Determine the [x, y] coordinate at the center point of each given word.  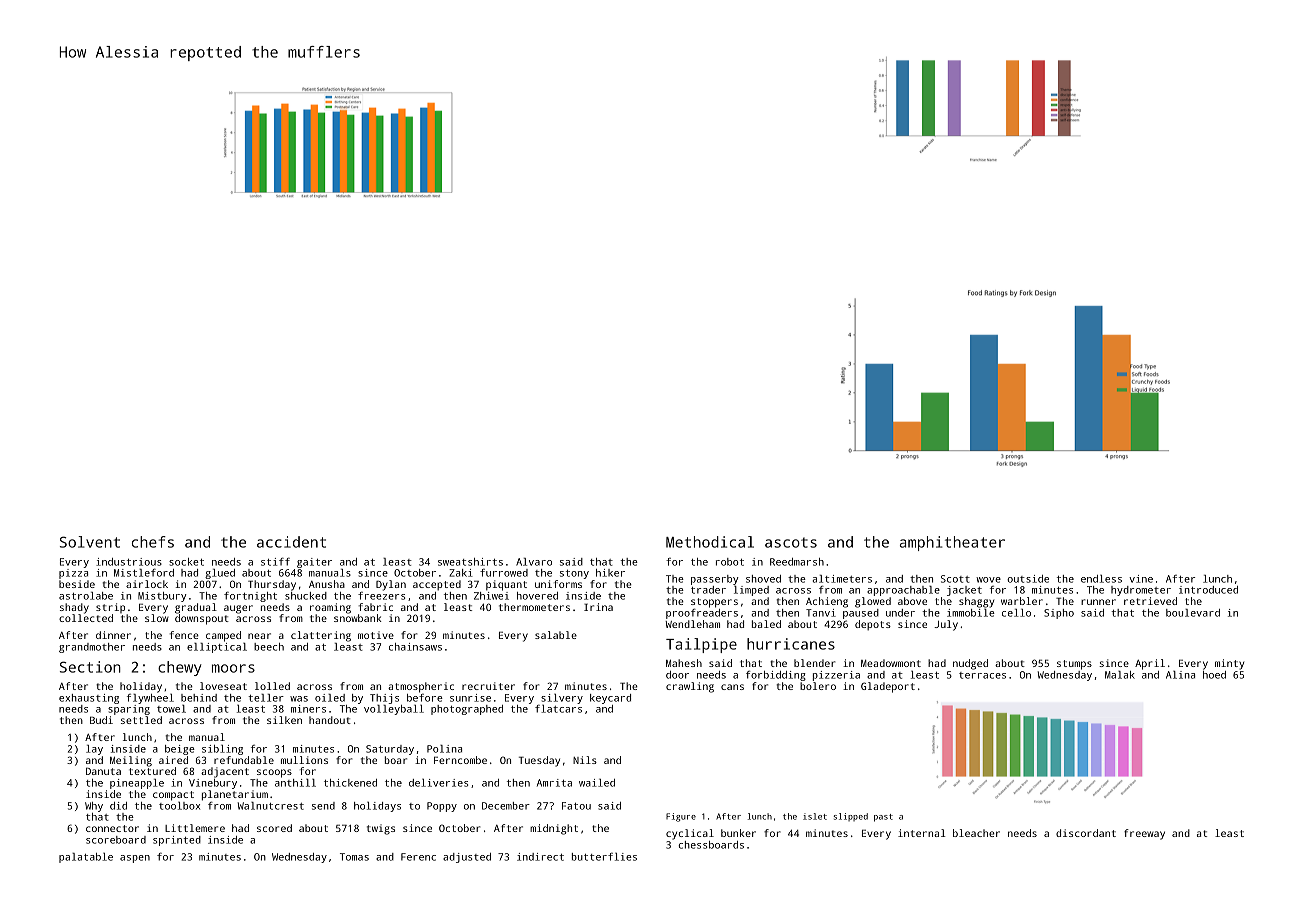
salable [556, 635]
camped [223, 636]
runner [1098, 602]
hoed [1214, 675]
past [883, 818]
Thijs [384, 699]
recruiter [488, 686]
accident [291, 542]
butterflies [604, 857]
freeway [1144, 834]
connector [112, 828]
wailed [597, 783]
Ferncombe [460, 760]
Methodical [710, 542]
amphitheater [952, 543]
